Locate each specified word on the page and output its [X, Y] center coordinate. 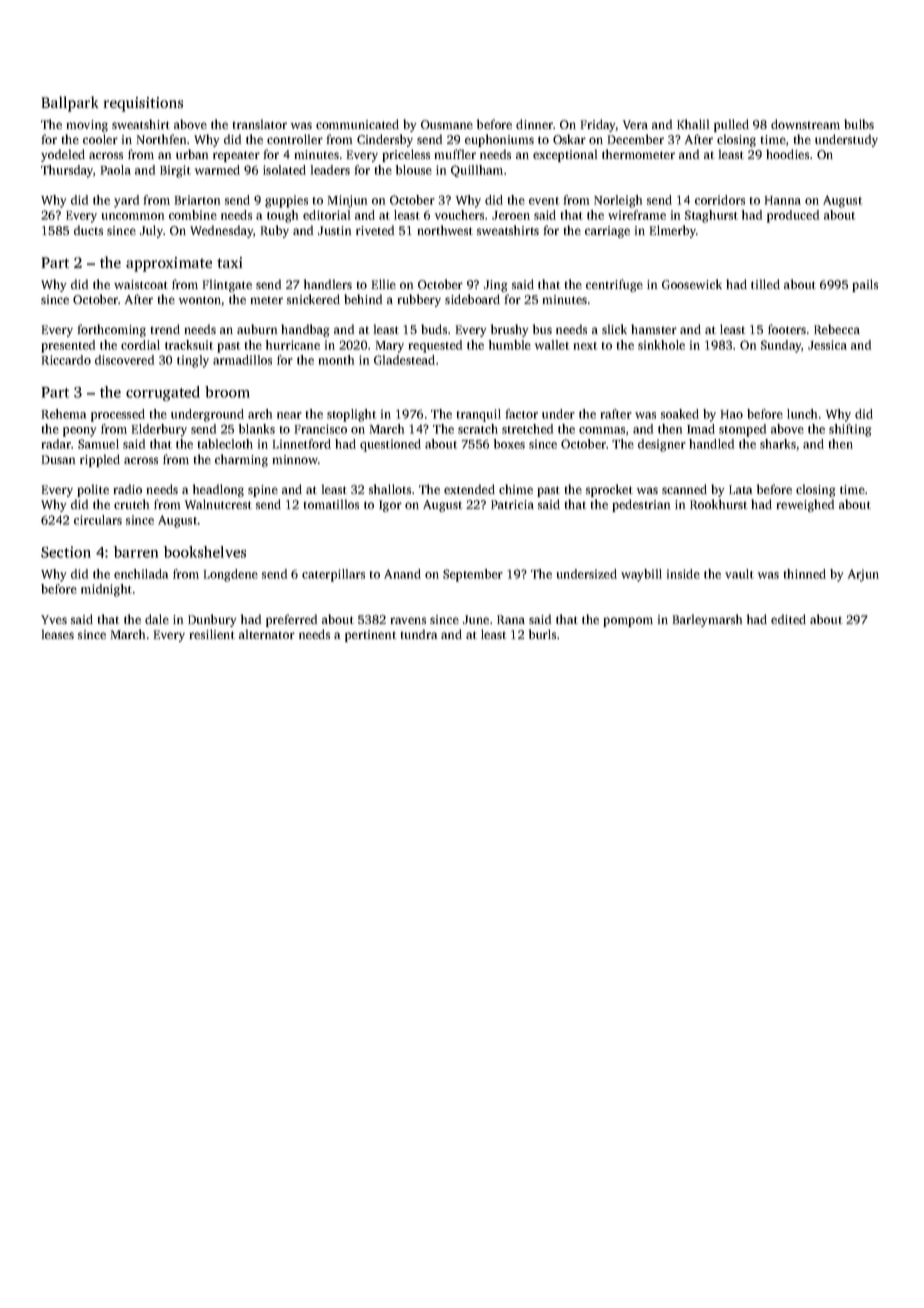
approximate [169, 264]
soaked [680, 414]
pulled [731, 125]
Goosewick [692, 284]
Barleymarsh [707, 620]
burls [542, 634]
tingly [193, 361]
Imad [701, 429]
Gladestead [404, 360]
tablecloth [225, 444]
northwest [445, 230]
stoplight [351, 415]
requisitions [143, 104]
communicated [357, 124]
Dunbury [212, 620]
